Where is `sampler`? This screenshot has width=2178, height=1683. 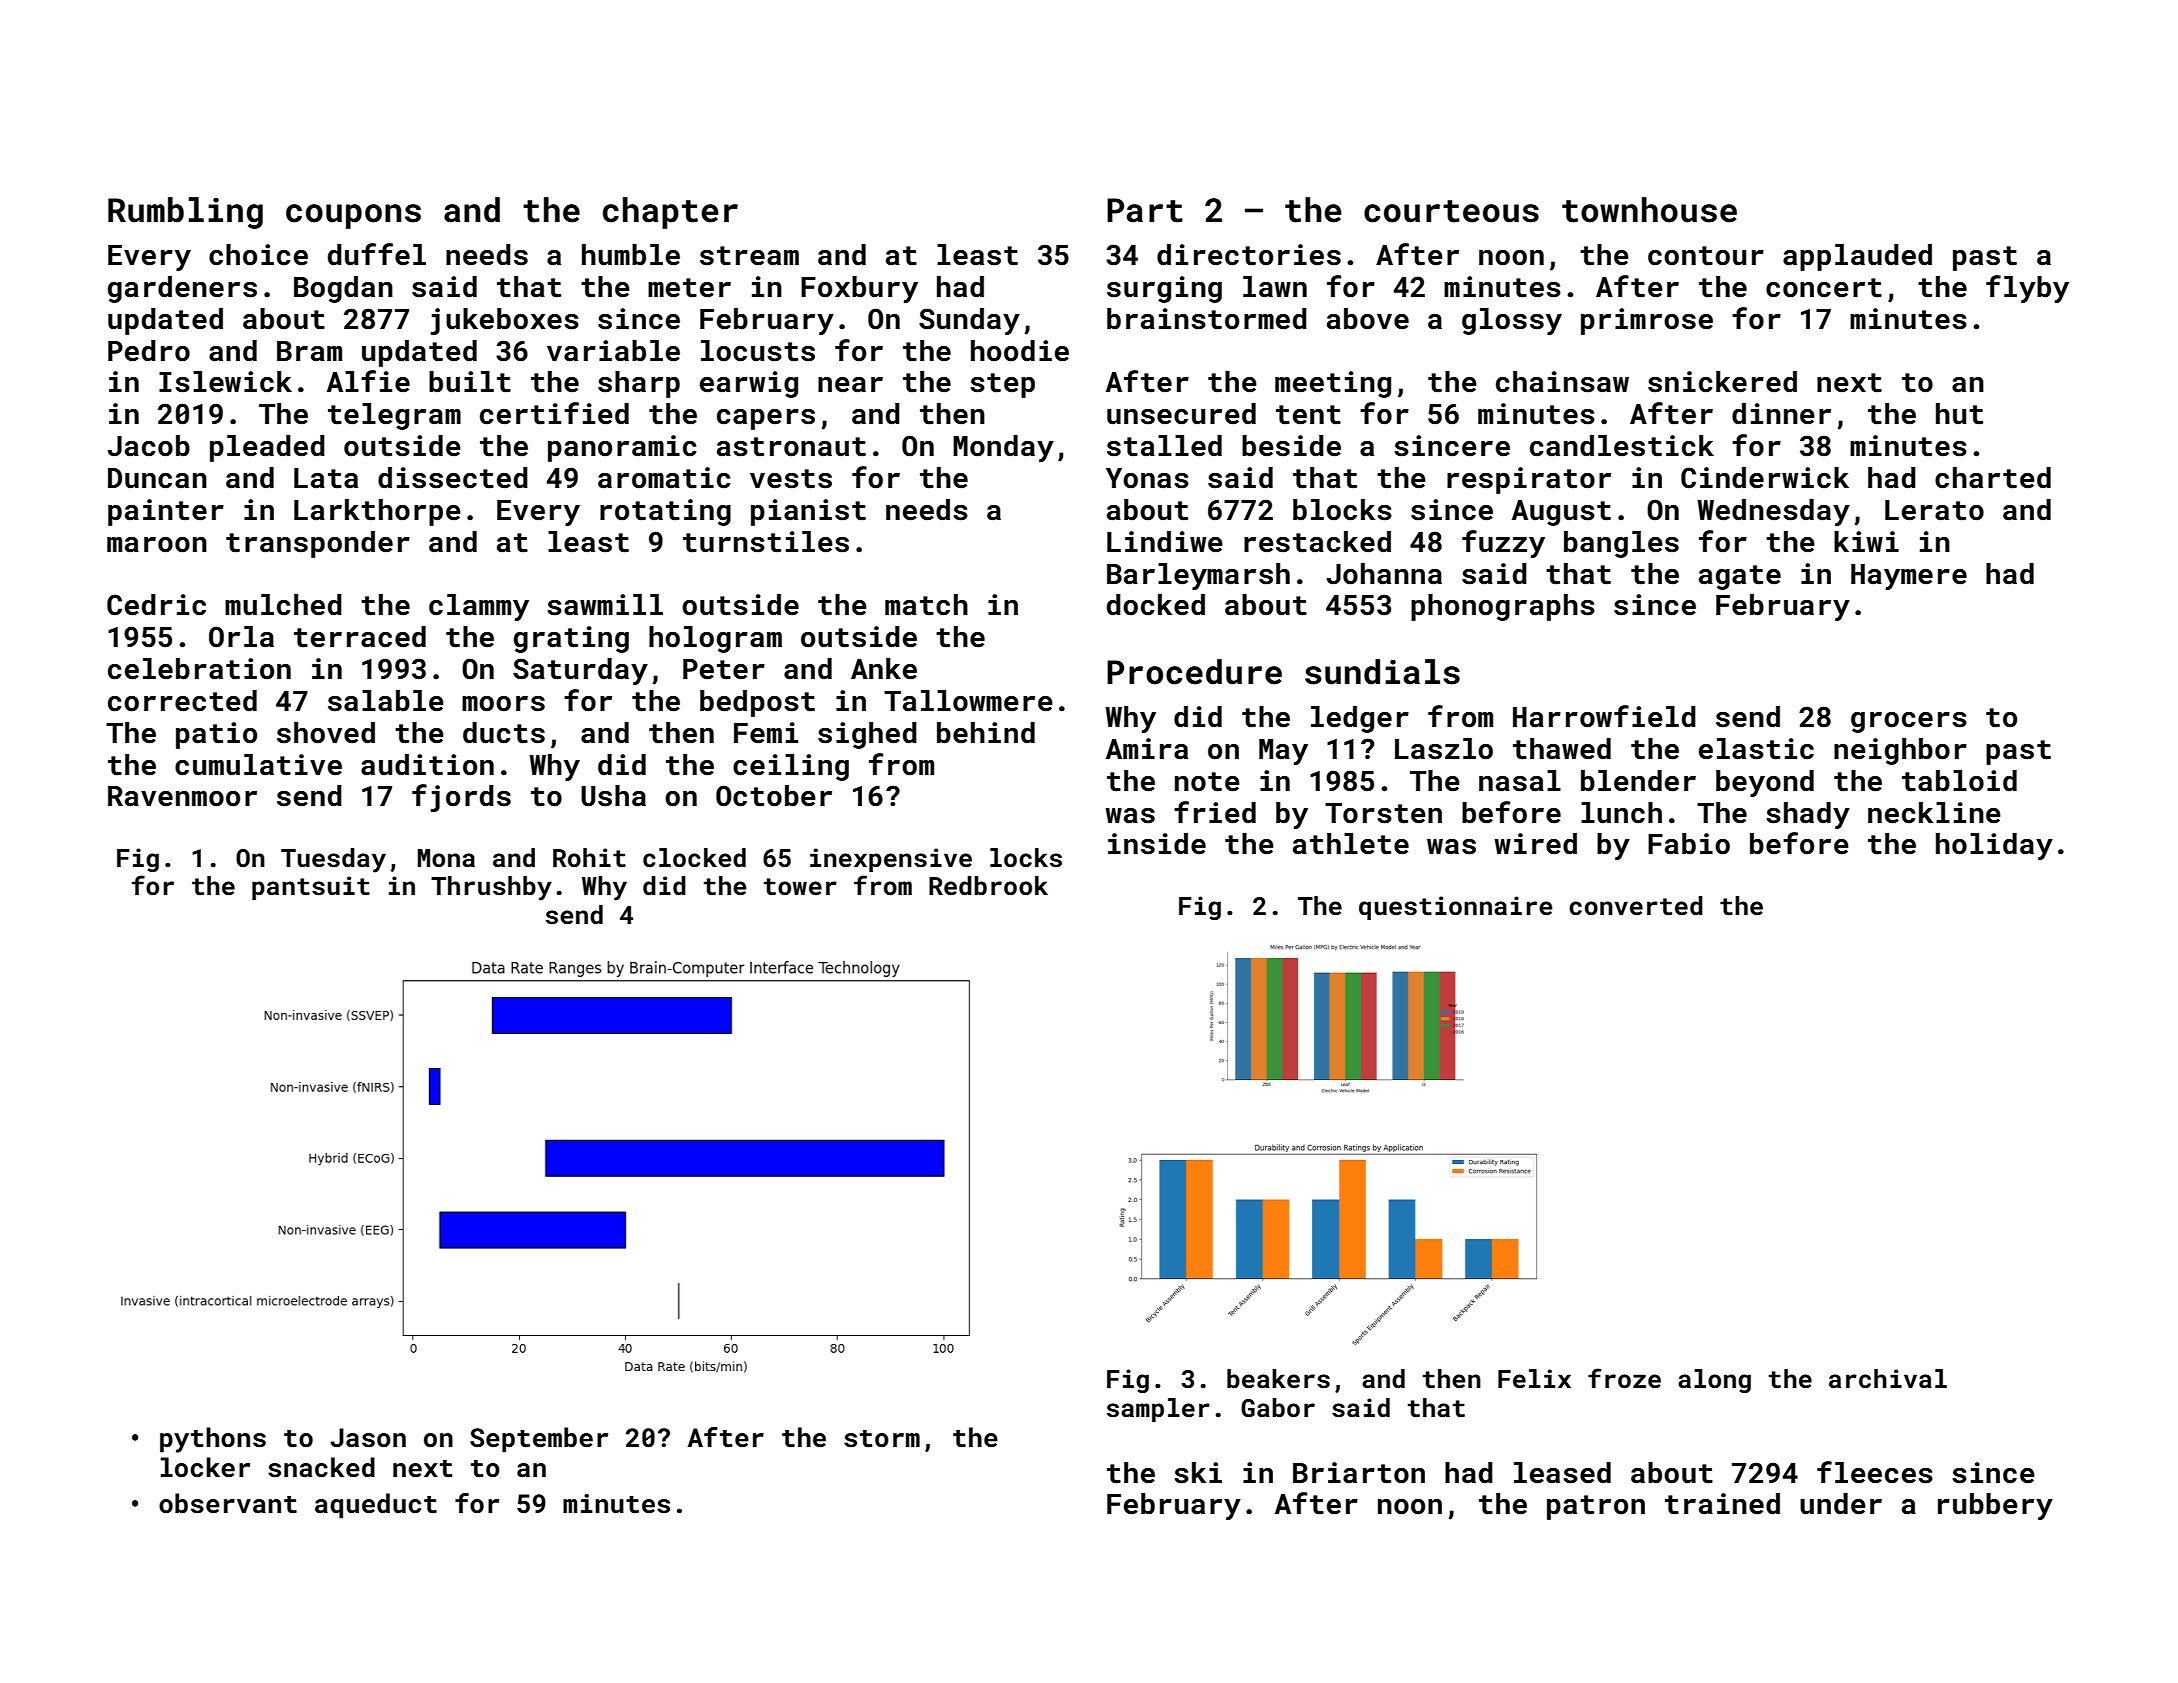 sampler is located at coordinates (1158, 1410).
